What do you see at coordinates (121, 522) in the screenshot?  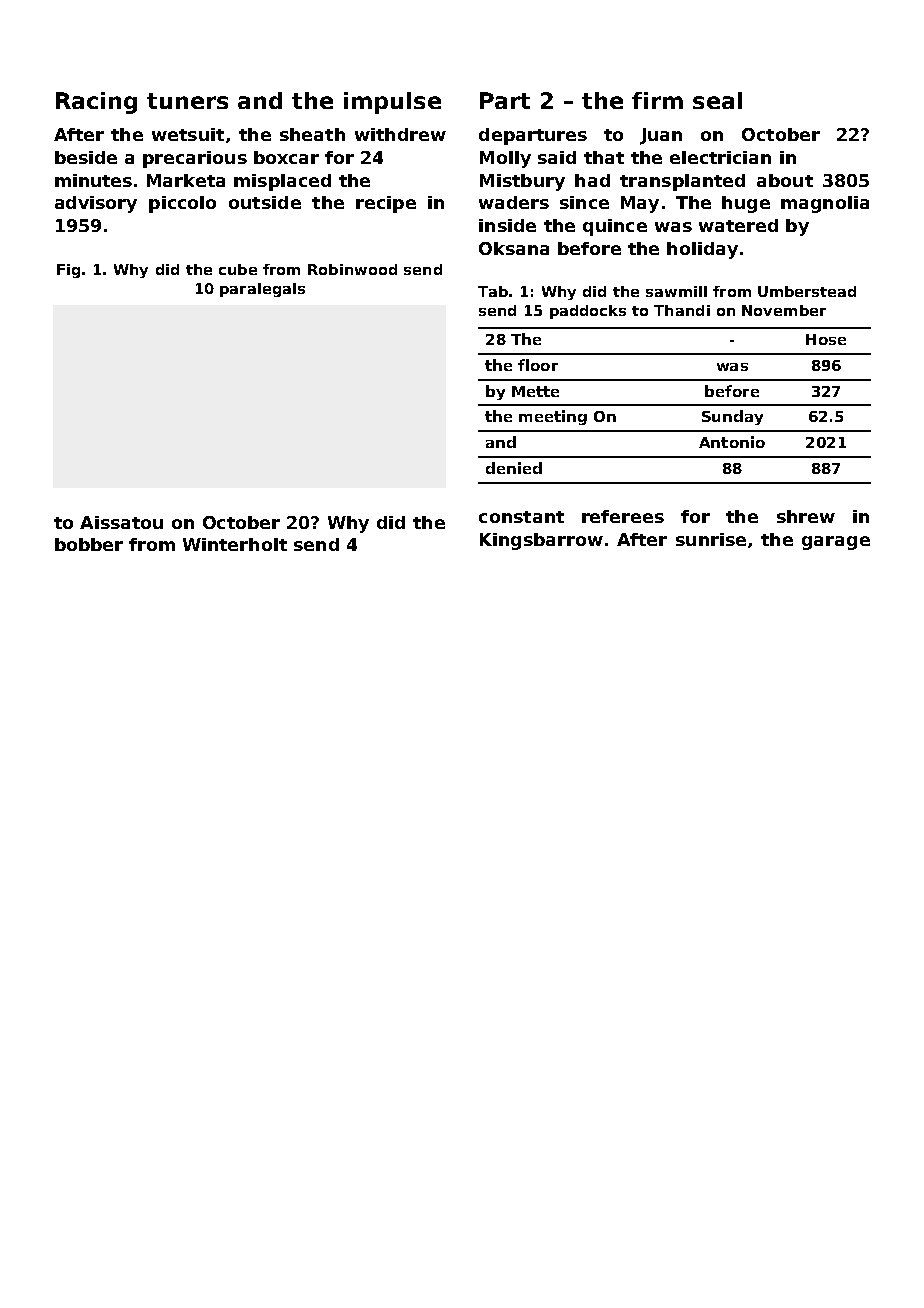 I see `Aissatou` at bounding box center [121, 522].
